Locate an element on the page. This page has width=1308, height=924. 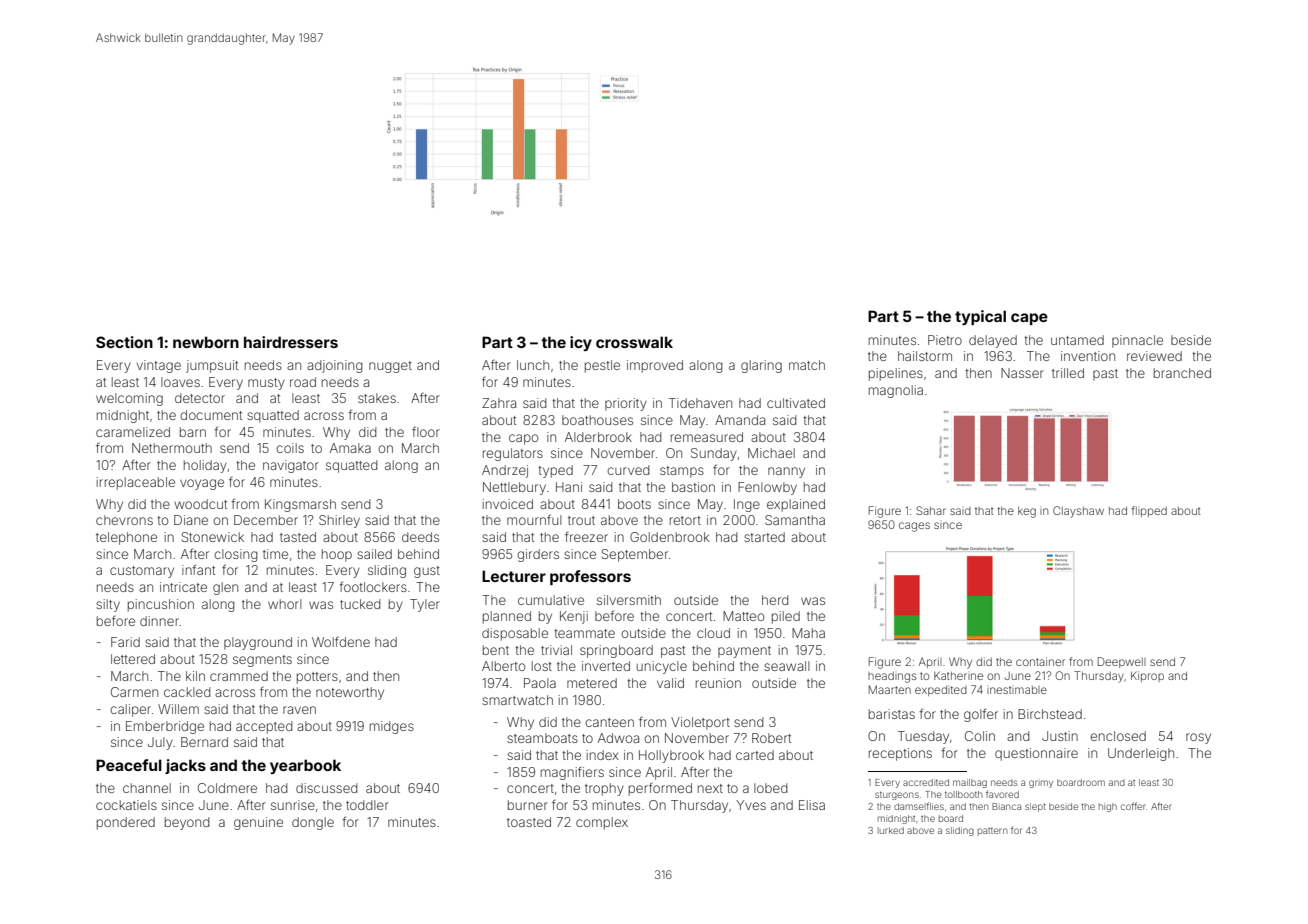
Section is located at coordinates (124, 342).
